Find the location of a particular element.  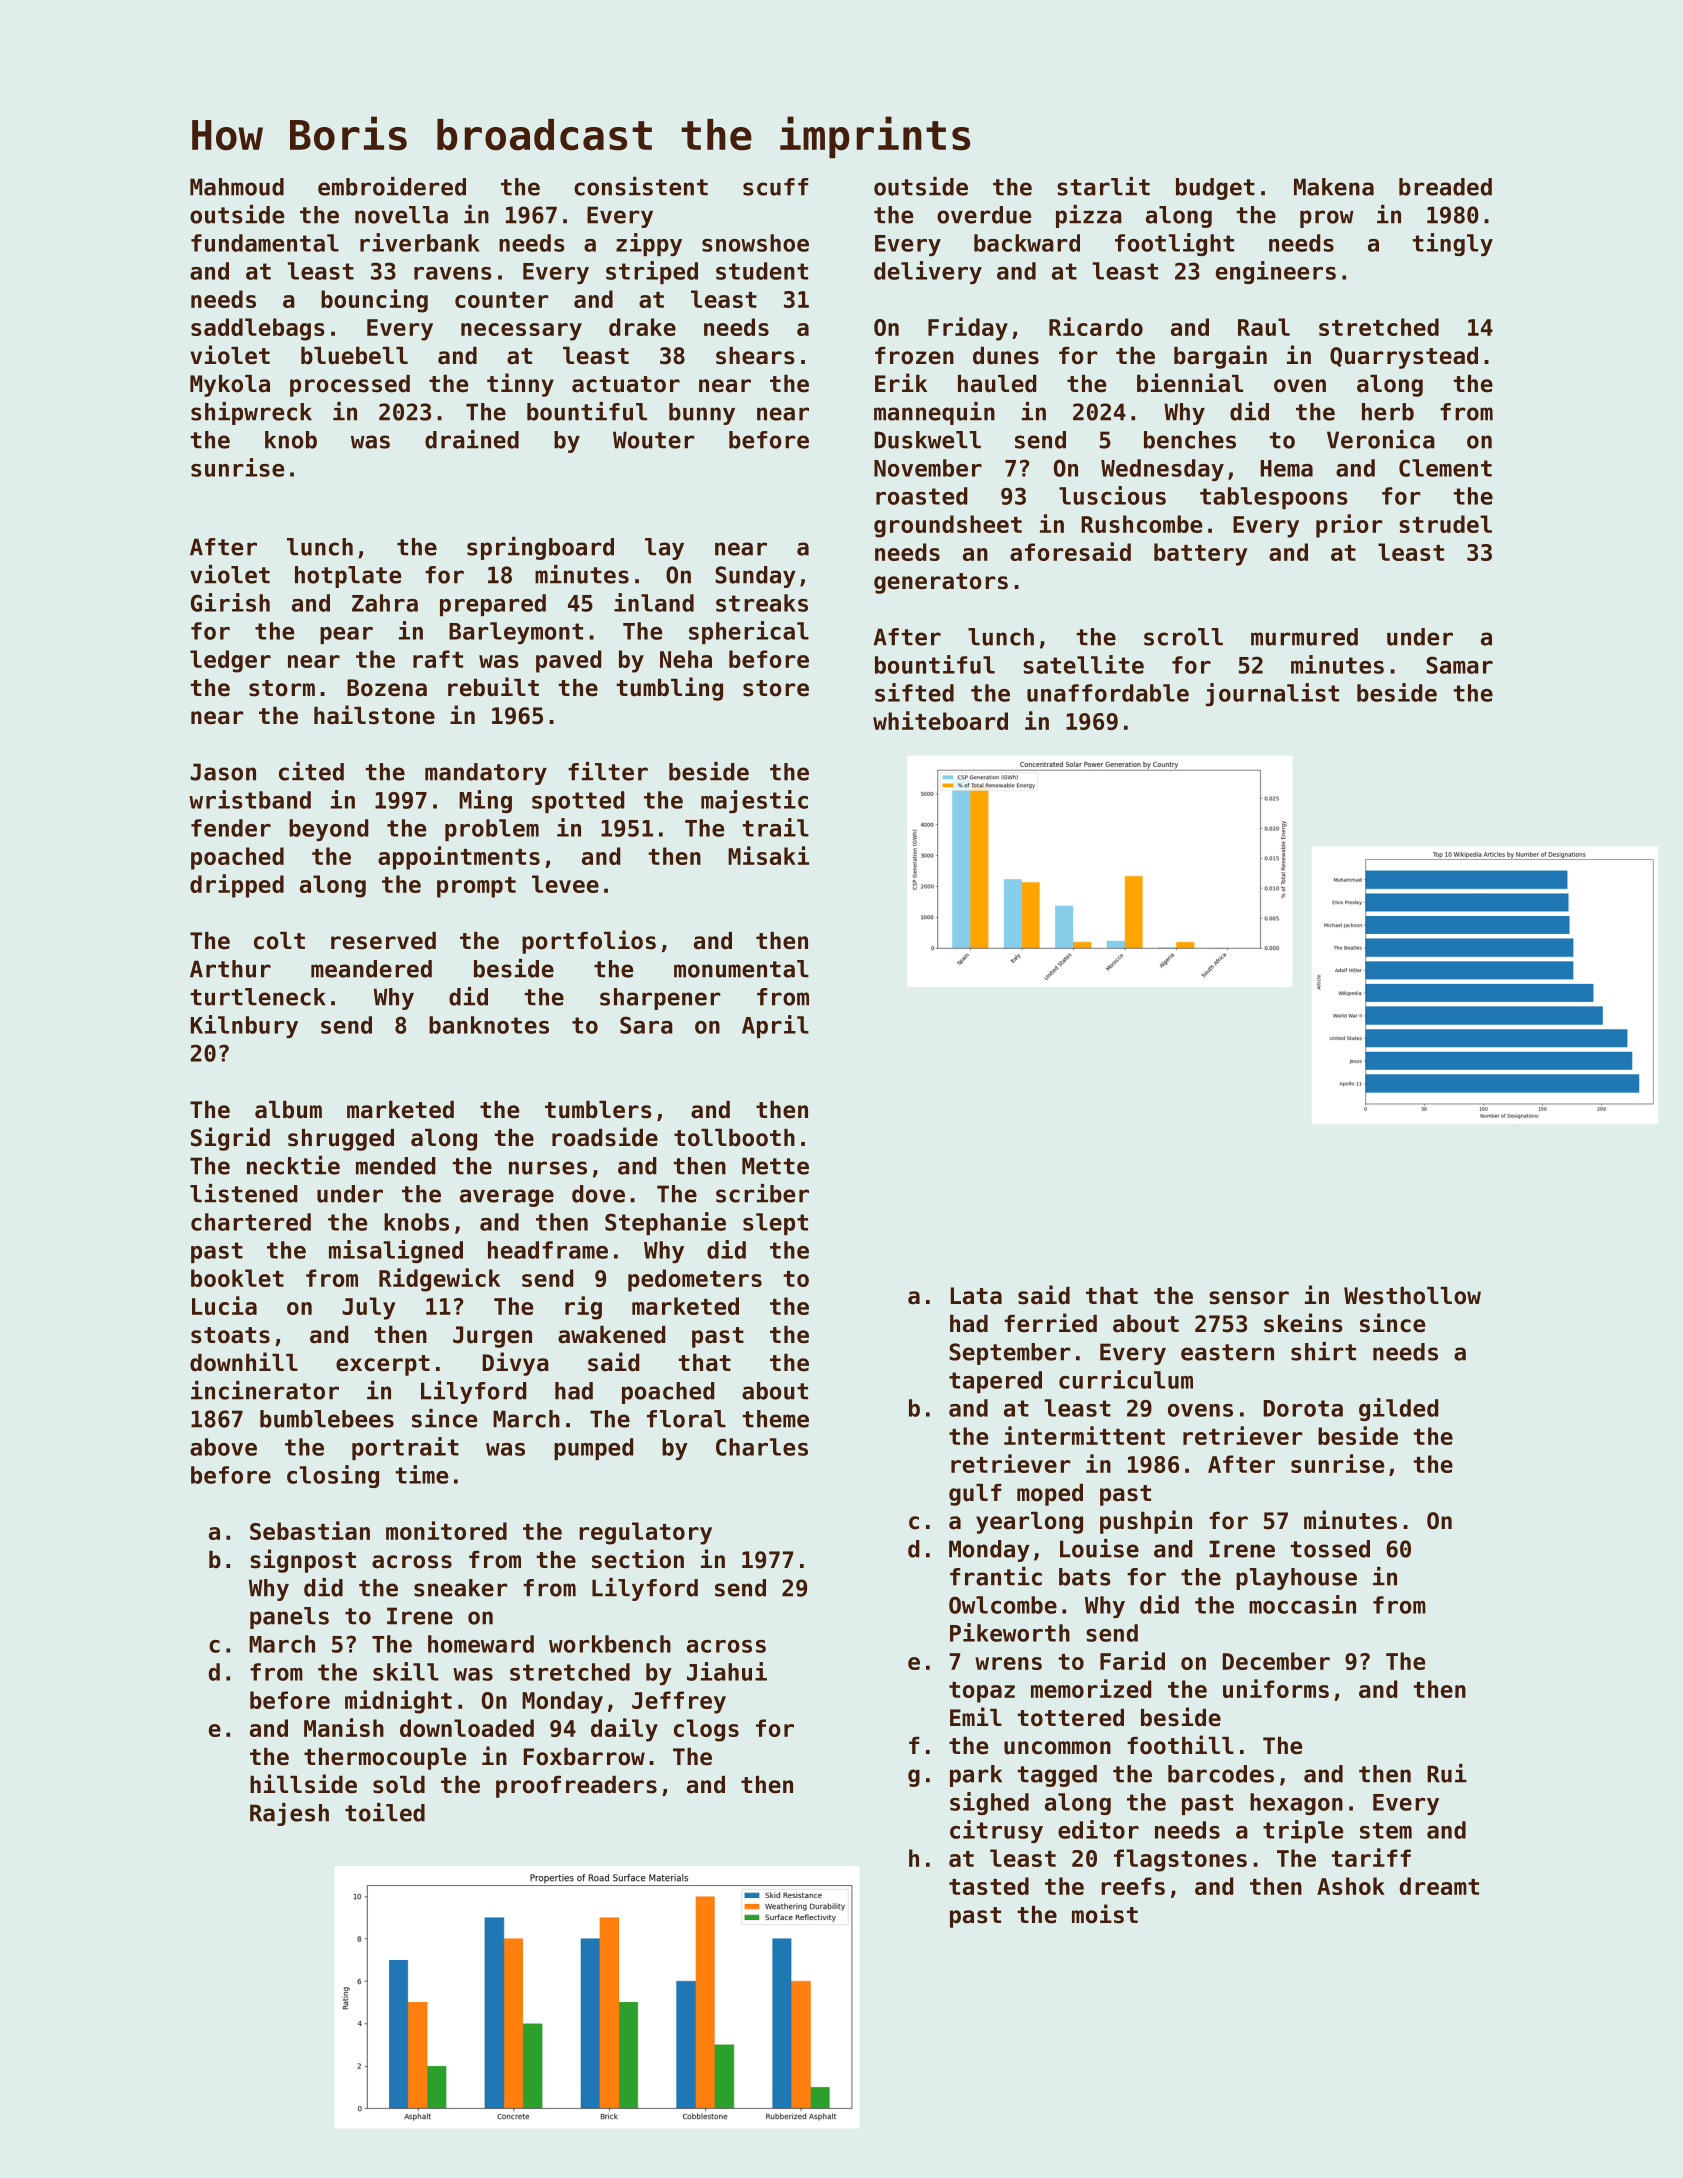

Makena is located at coordinates (1334, 187).
